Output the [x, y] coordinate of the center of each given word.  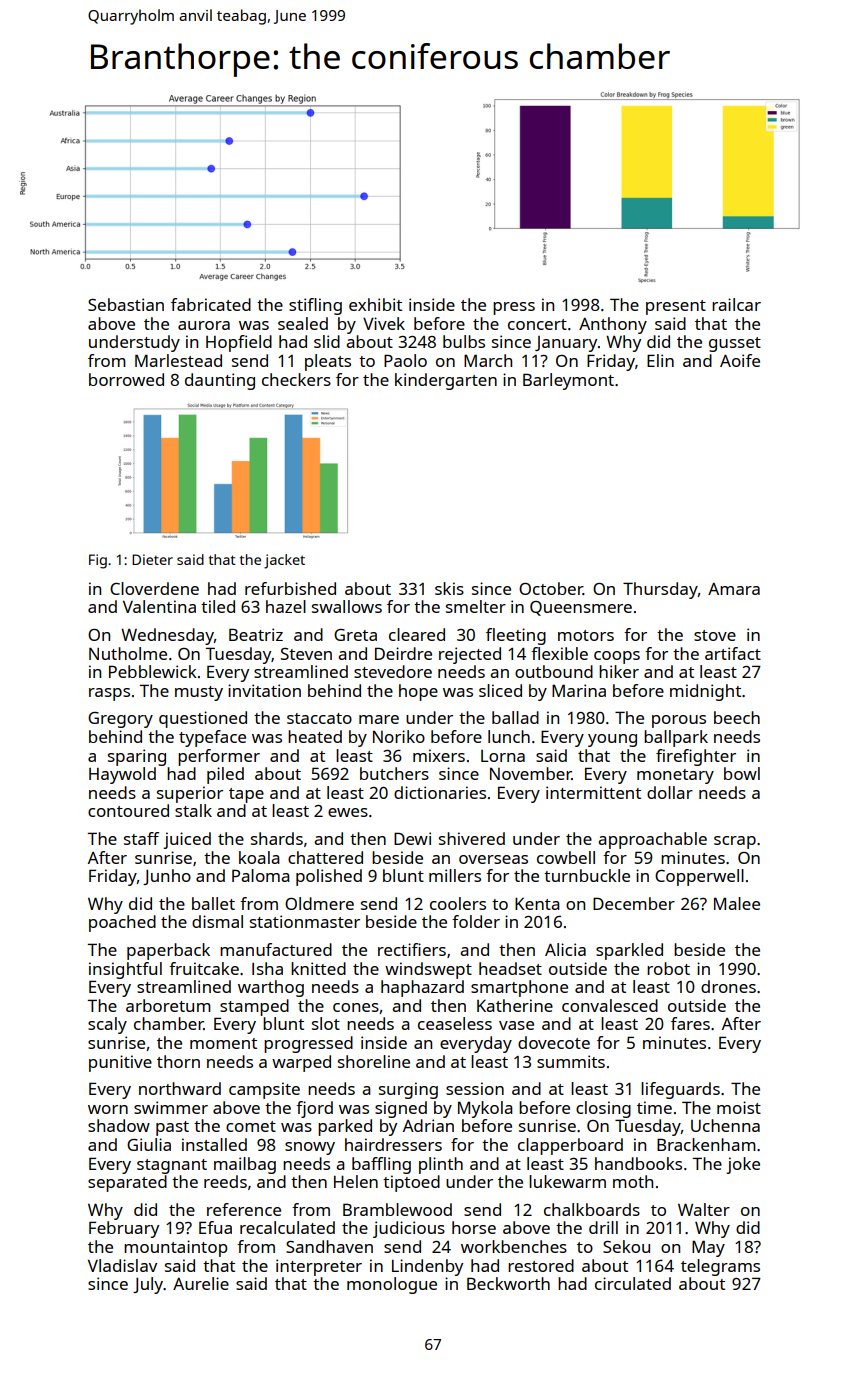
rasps [109, 694]
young [612, 740]
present [676, 307]
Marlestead [178, 360]
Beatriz [256, 634]
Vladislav [122, 1265]
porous [679, 721]
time [654, 1107]
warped [301, 1063]
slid [327, 341]
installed [214, 1144]
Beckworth [508, 1283]
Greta [355, 635]
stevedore [393, 671]
